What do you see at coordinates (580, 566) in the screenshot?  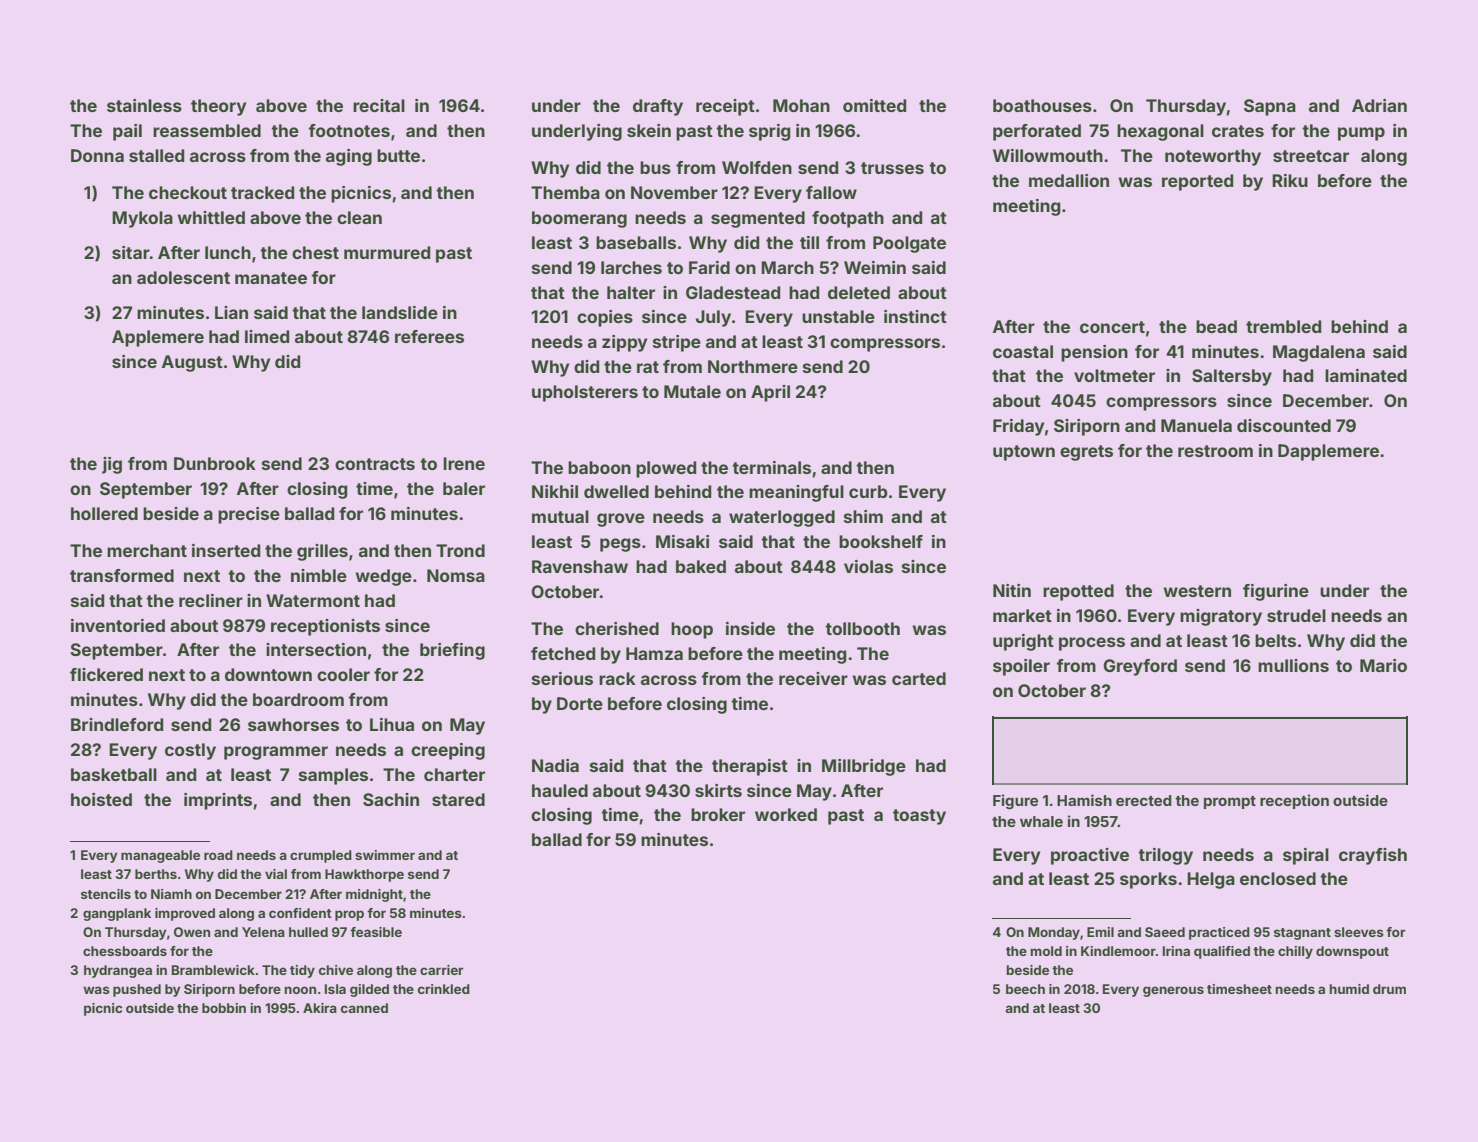 I see `Ravenshaw` at bounding box center [580, 566].
